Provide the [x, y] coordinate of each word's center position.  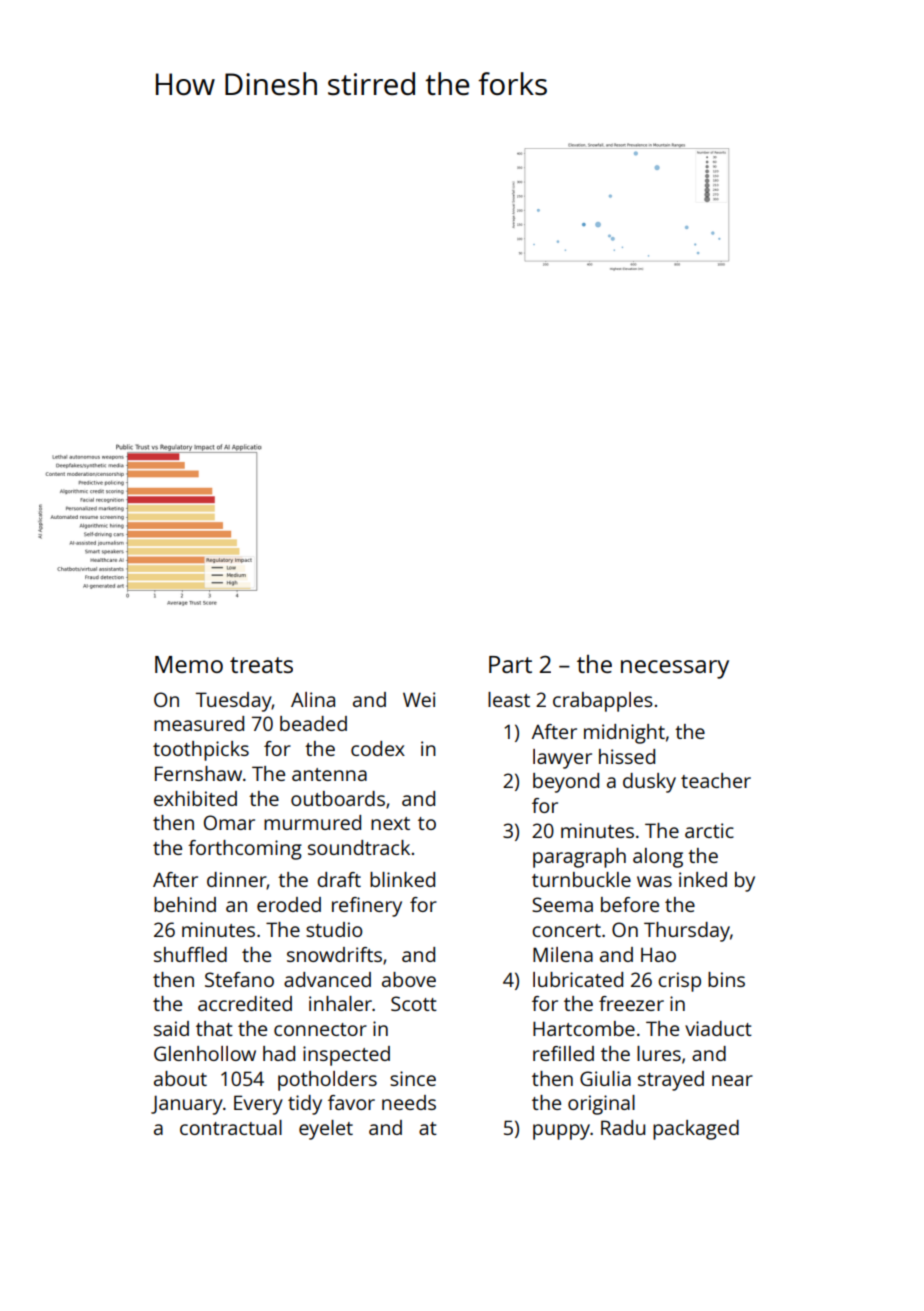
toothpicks [201, 751]
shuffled [190, 954]
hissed [627, 756]
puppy [561, 1132]
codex [378, 748]
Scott [414, 1003]
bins [726, 979]
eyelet [326, 1130]
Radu [623, 1127]
